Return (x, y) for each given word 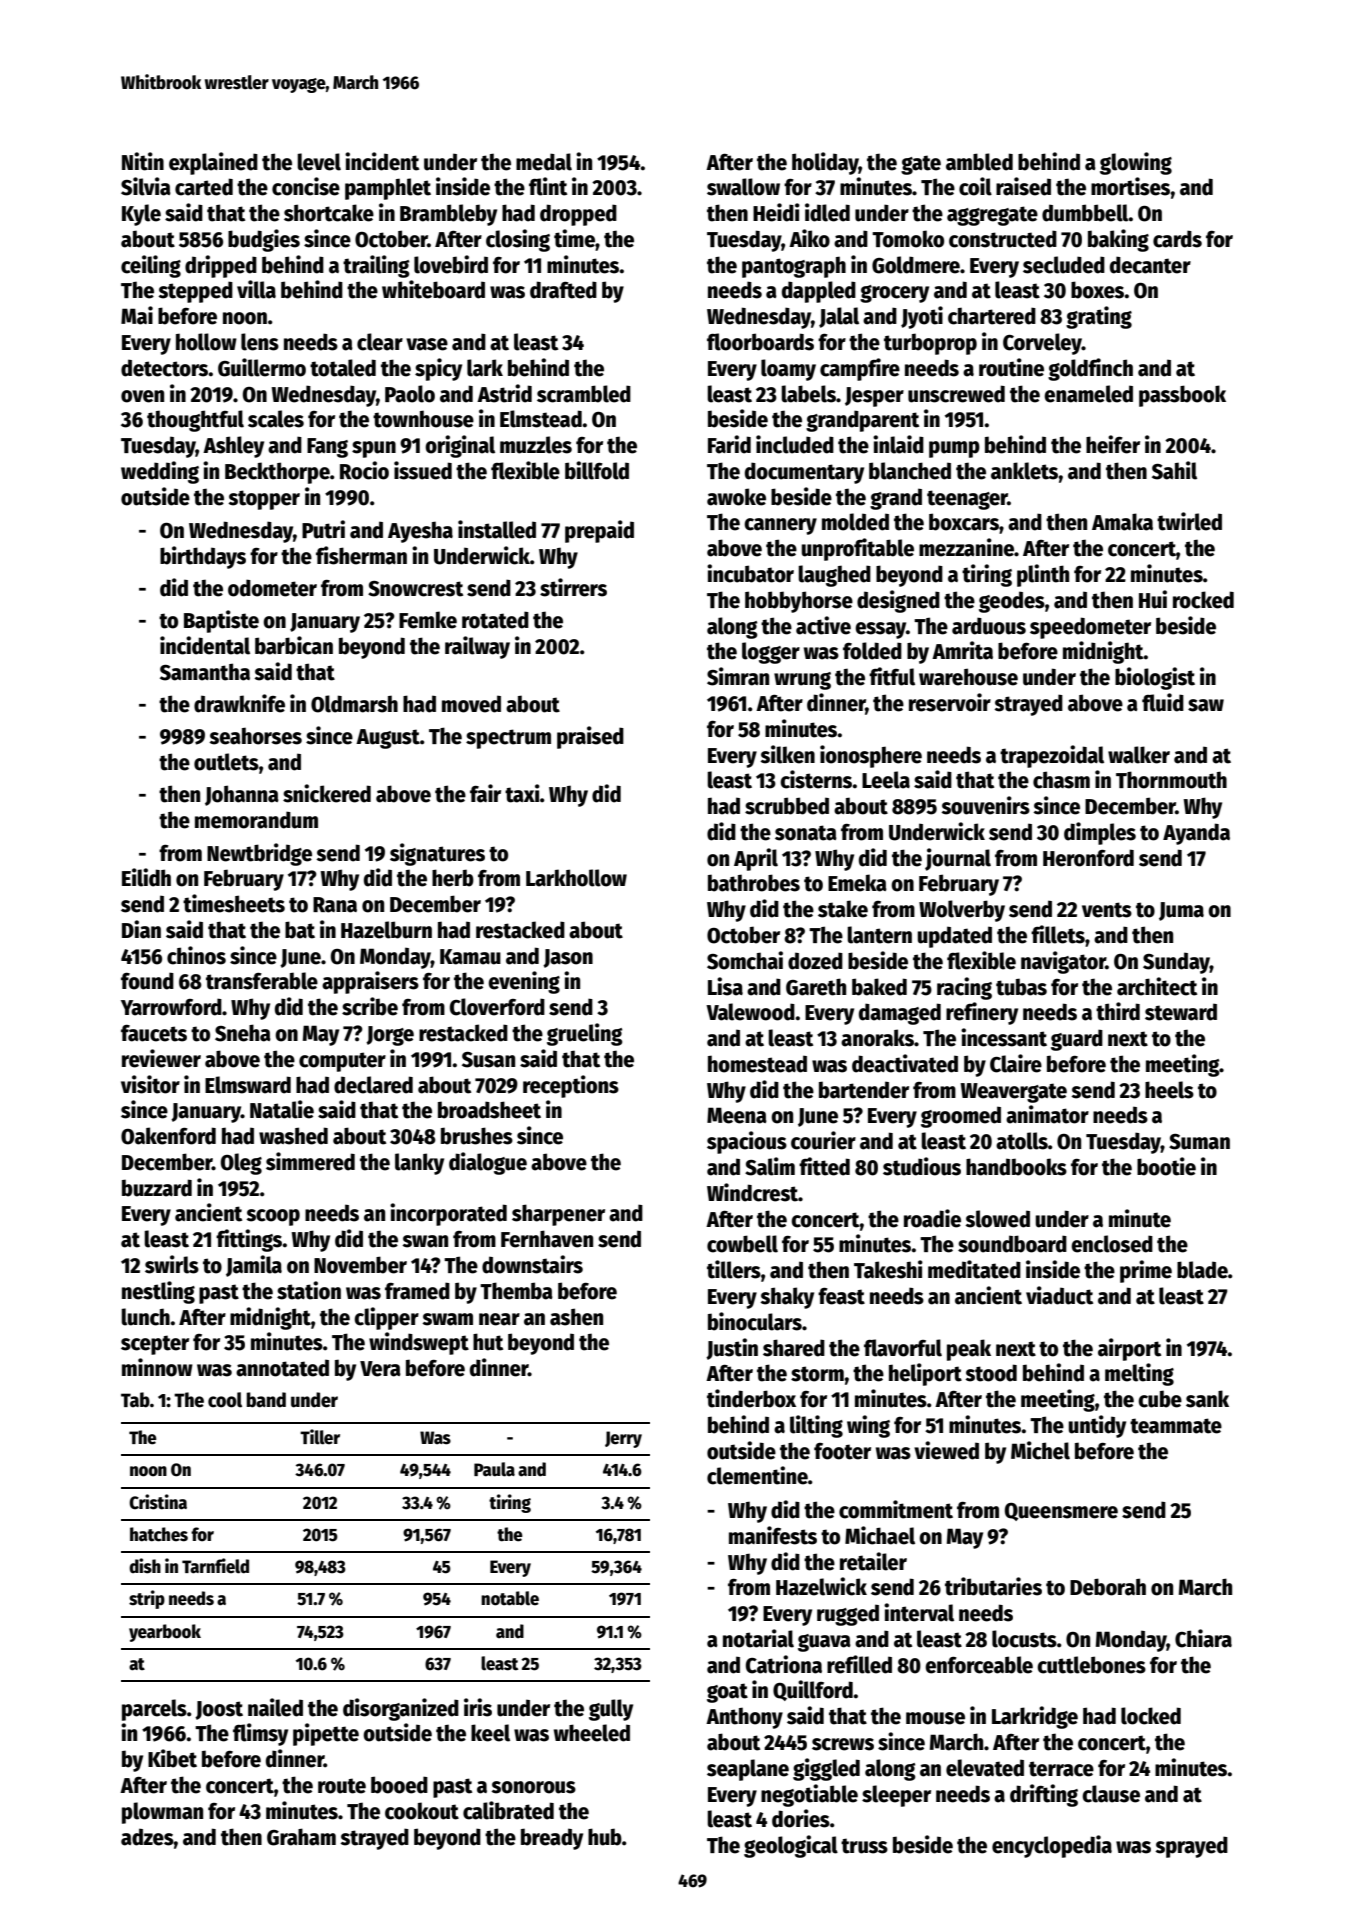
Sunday (1176, 963)
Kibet (172, 1758)
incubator (750, 573)
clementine (757, 1475)
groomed (961, 1117)
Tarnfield (215, 1566)
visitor (150, 1084)
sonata (806, 833)
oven (142, 396)
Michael (880, 1535)
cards (1177, 239)
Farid (729, 444)
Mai (137, 315)
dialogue (488, 1163)
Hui (1153, 599)
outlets (226, 762)
